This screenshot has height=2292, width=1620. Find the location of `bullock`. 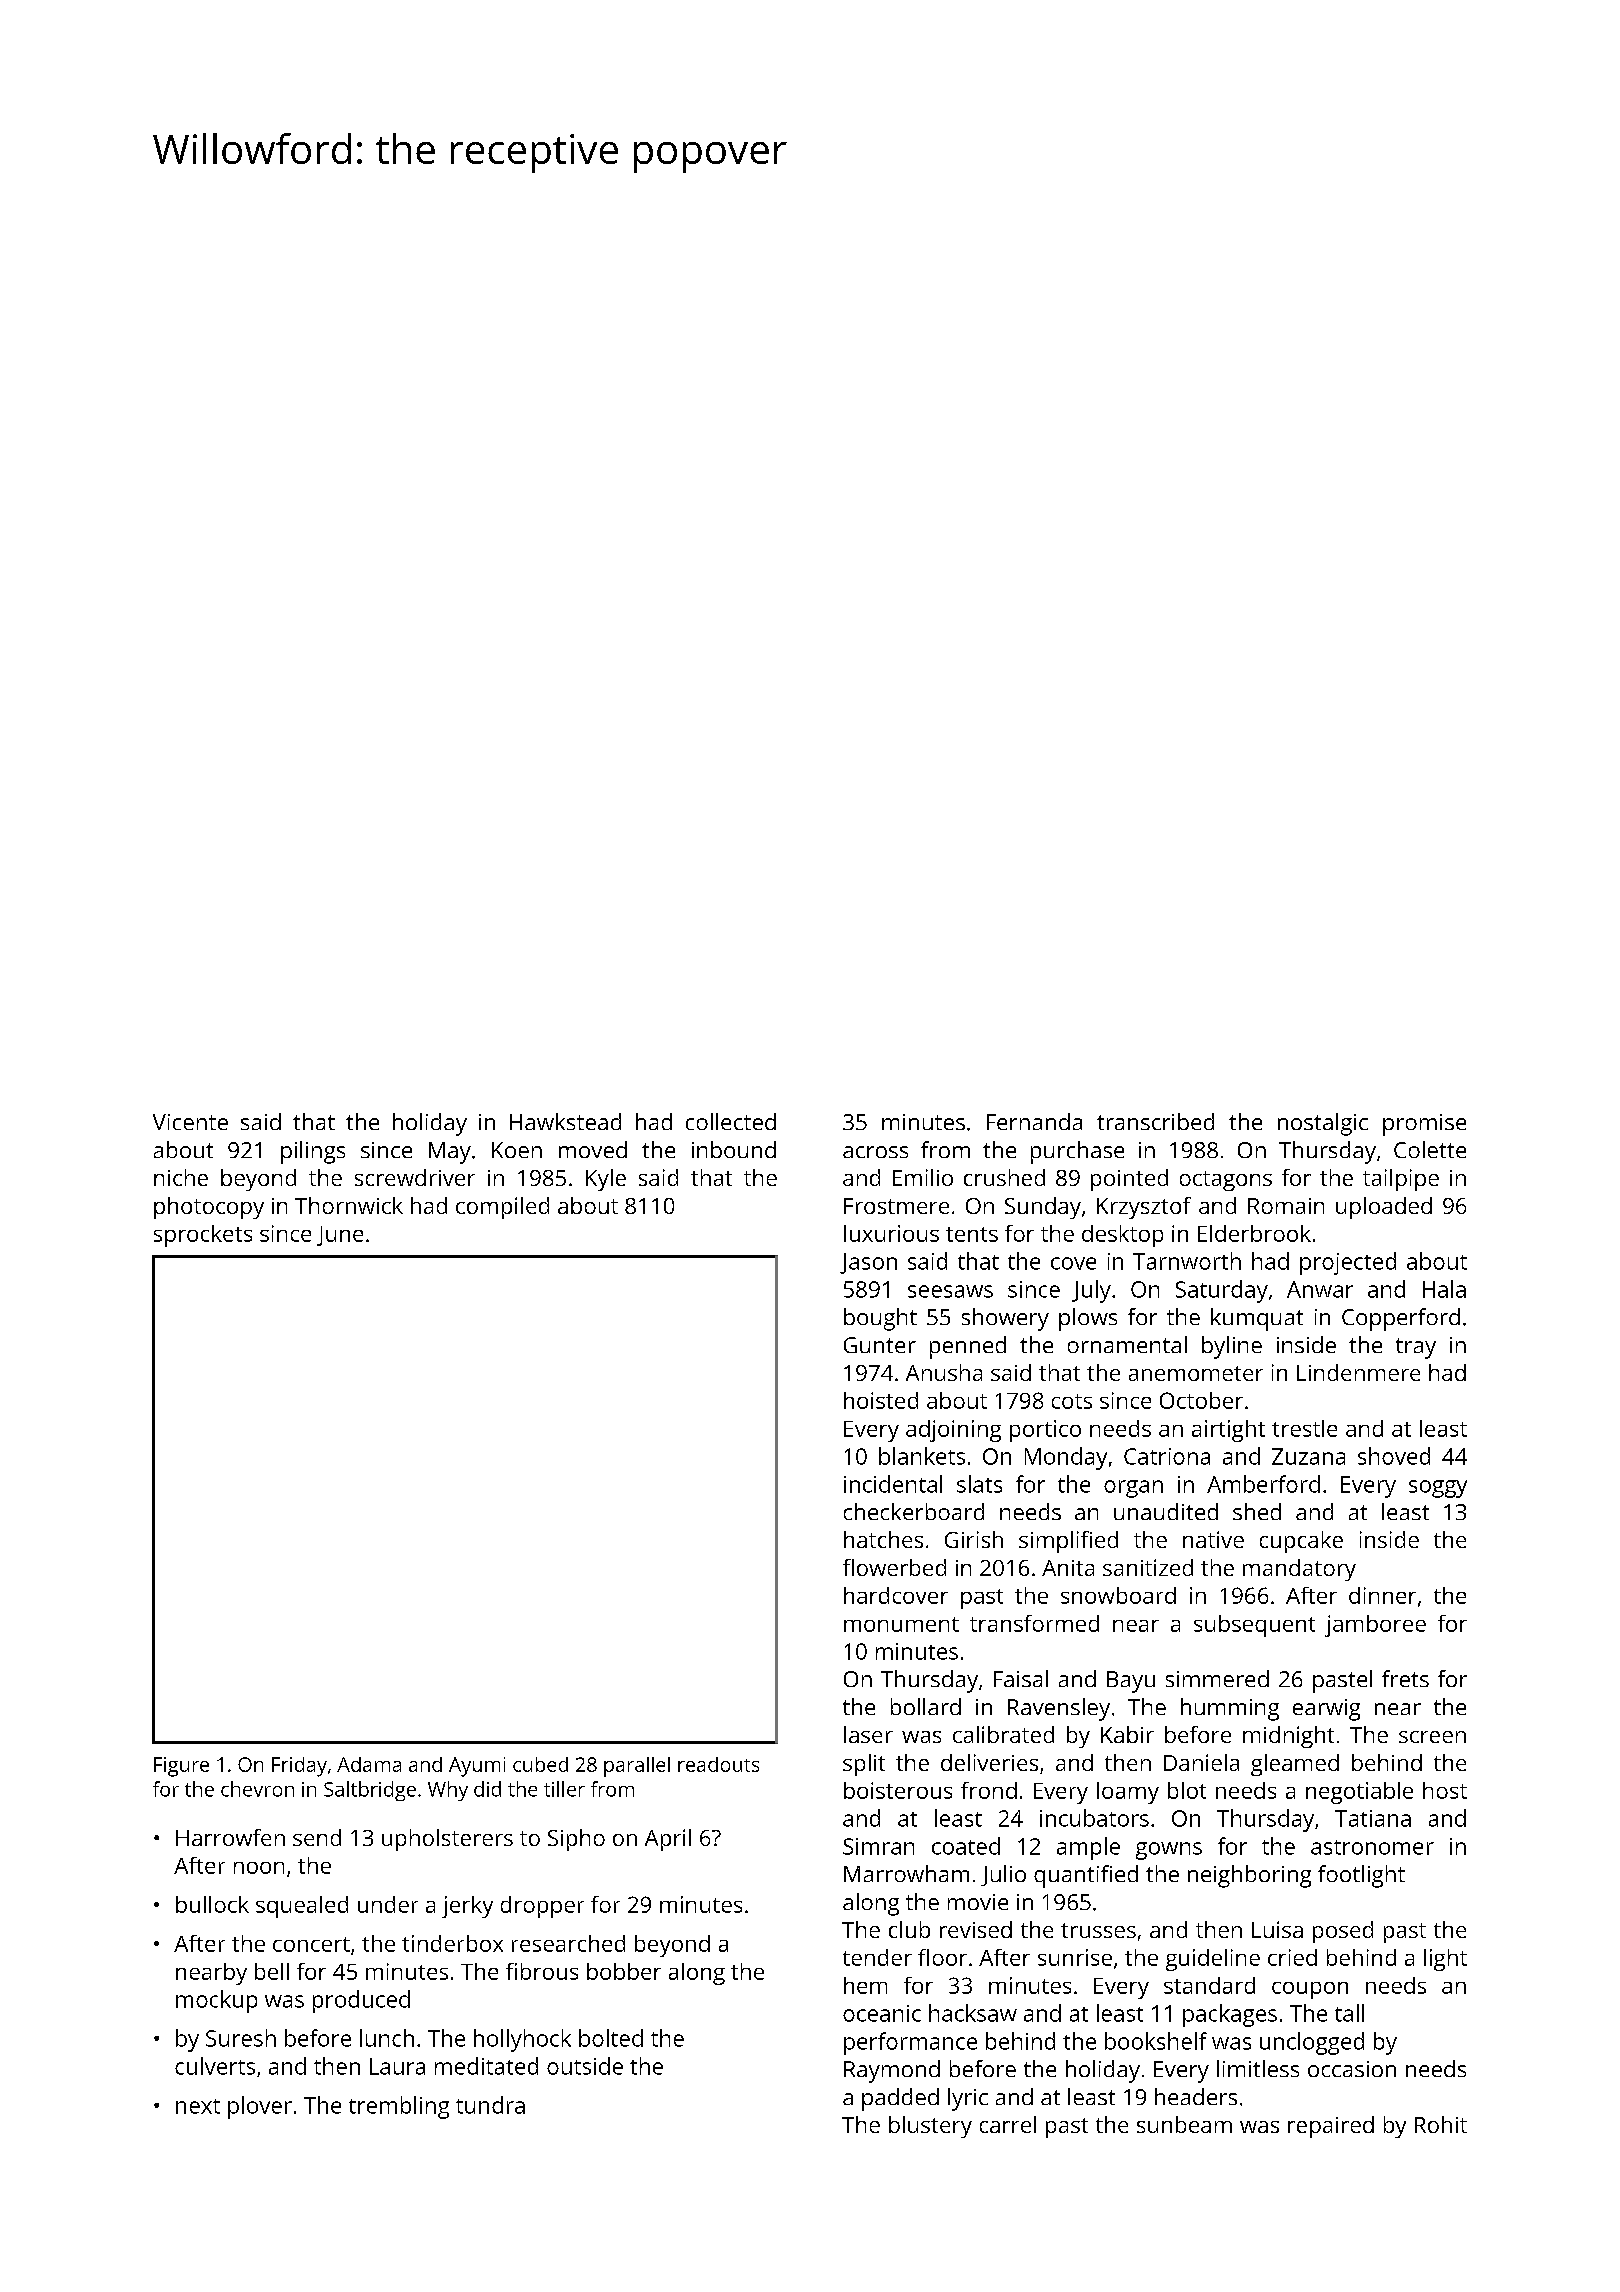

bullock is located at coordinates (212, 1904).
